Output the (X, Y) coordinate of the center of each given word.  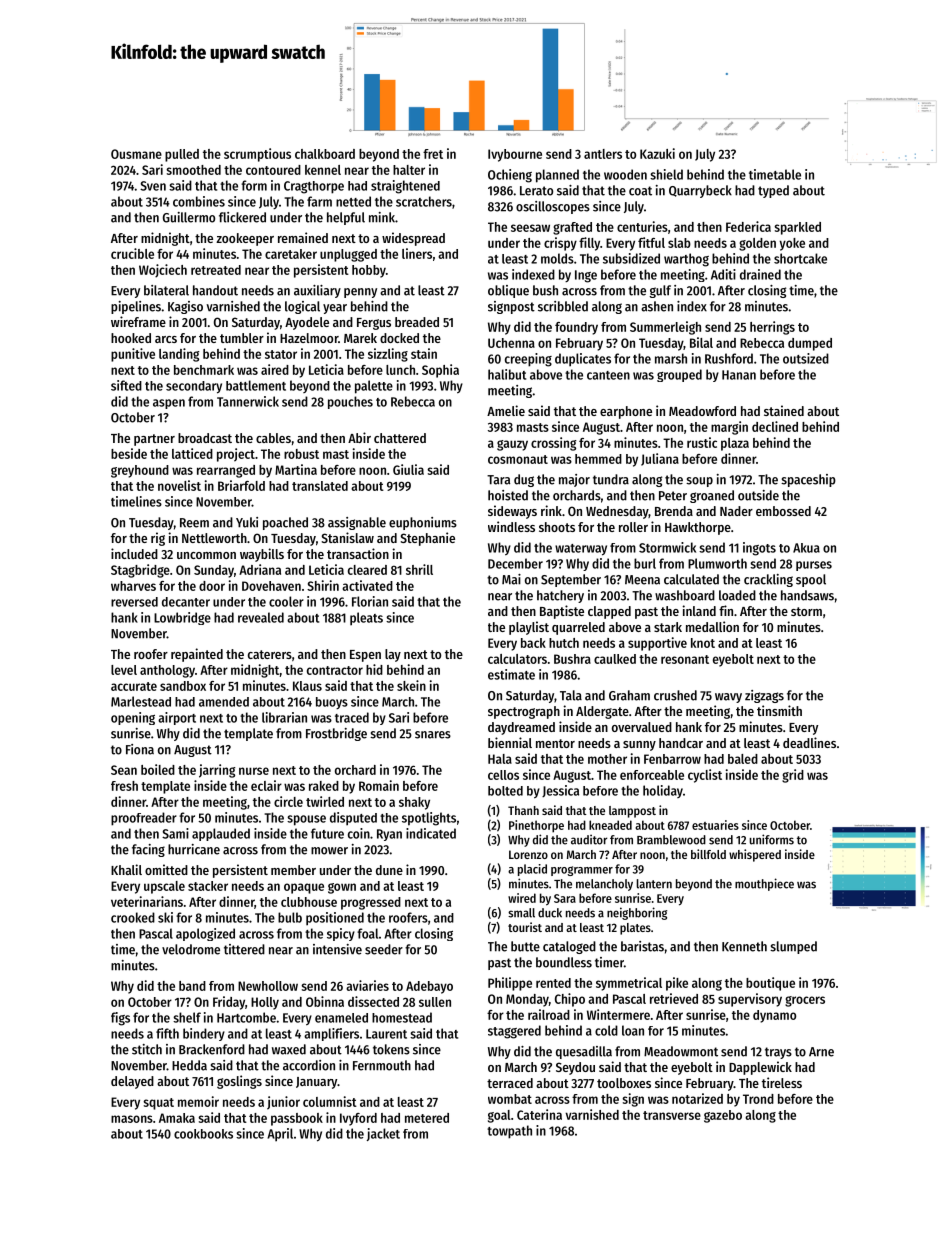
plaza (735, 444)
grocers (805, 1001)
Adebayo (429, 987)
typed (773, 191)
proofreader (144, 819)
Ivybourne (515, 155)
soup (699, 482)
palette (374, 387)
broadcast (205, 438)
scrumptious (257, 155)
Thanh (523, 810)
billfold (708, 854)
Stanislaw (348, 537)
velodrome (191, 949)
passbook (297, 1119)
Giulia (408, 469)
